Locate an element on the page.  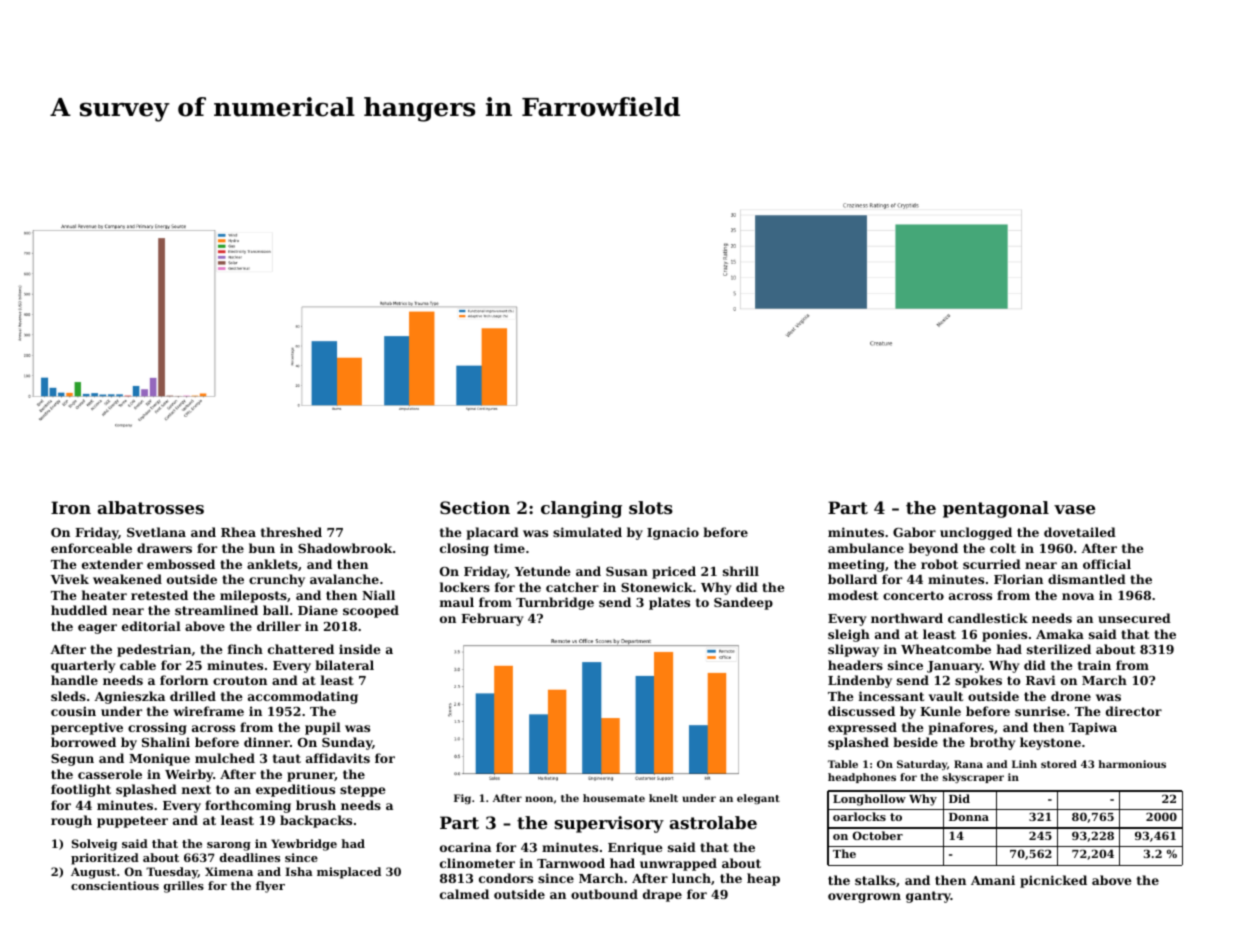
gantry is located at coordinates (928, 897).
